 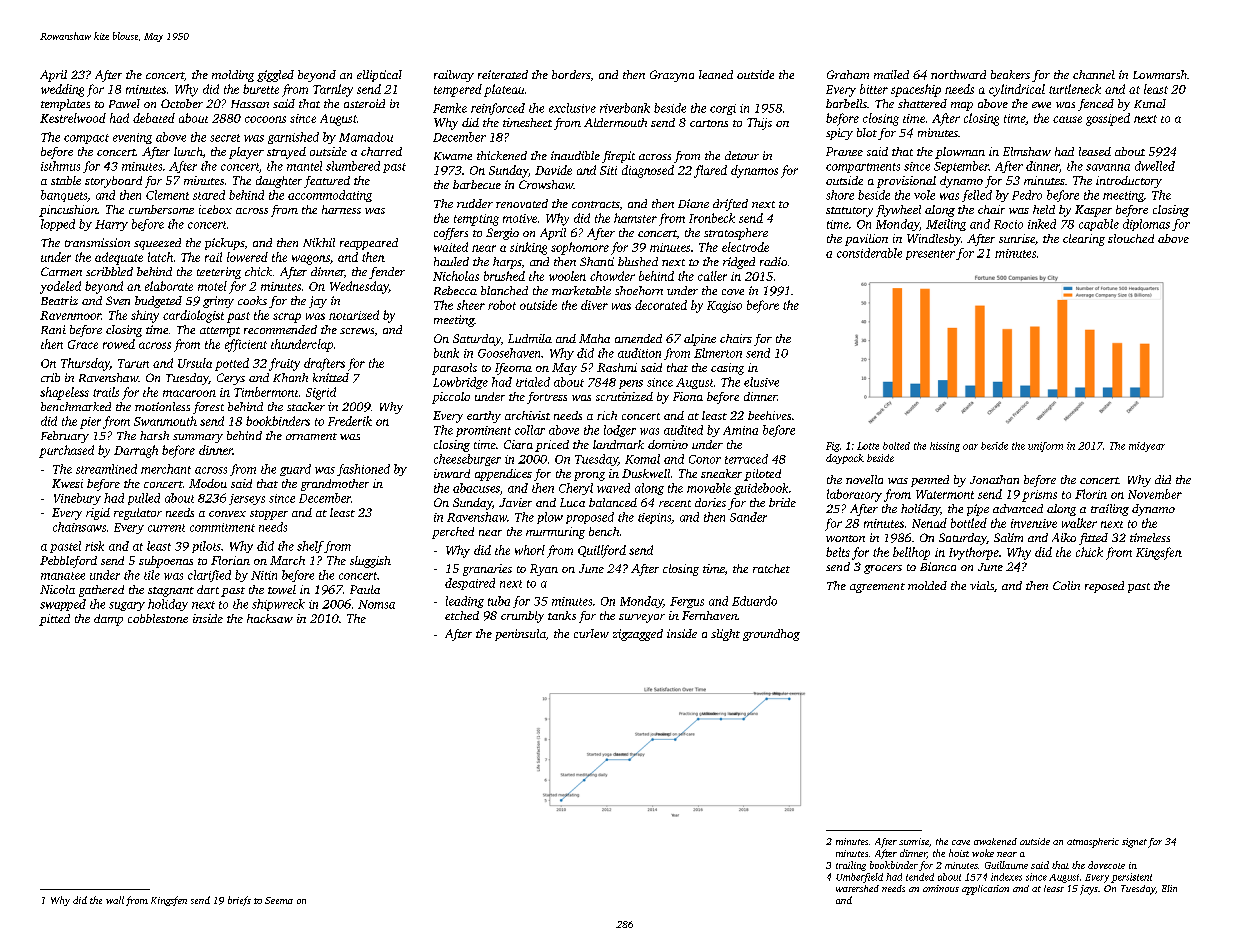 What do you see at coordinates (225, 138) in the document?
I see `secret` at bounding box center [225, 138].
